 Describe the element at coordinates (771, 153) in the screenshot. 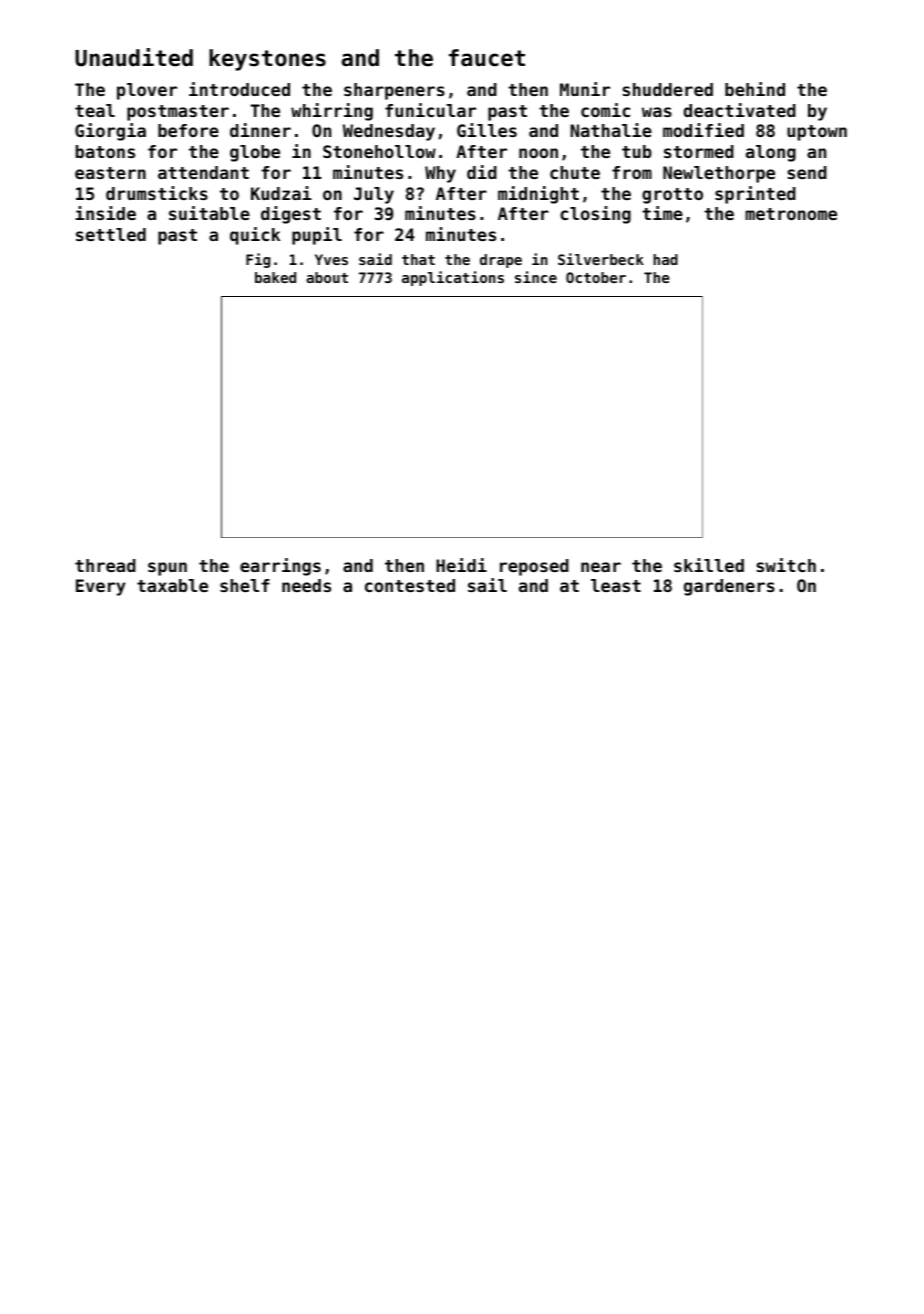

I see `along` at that location.
